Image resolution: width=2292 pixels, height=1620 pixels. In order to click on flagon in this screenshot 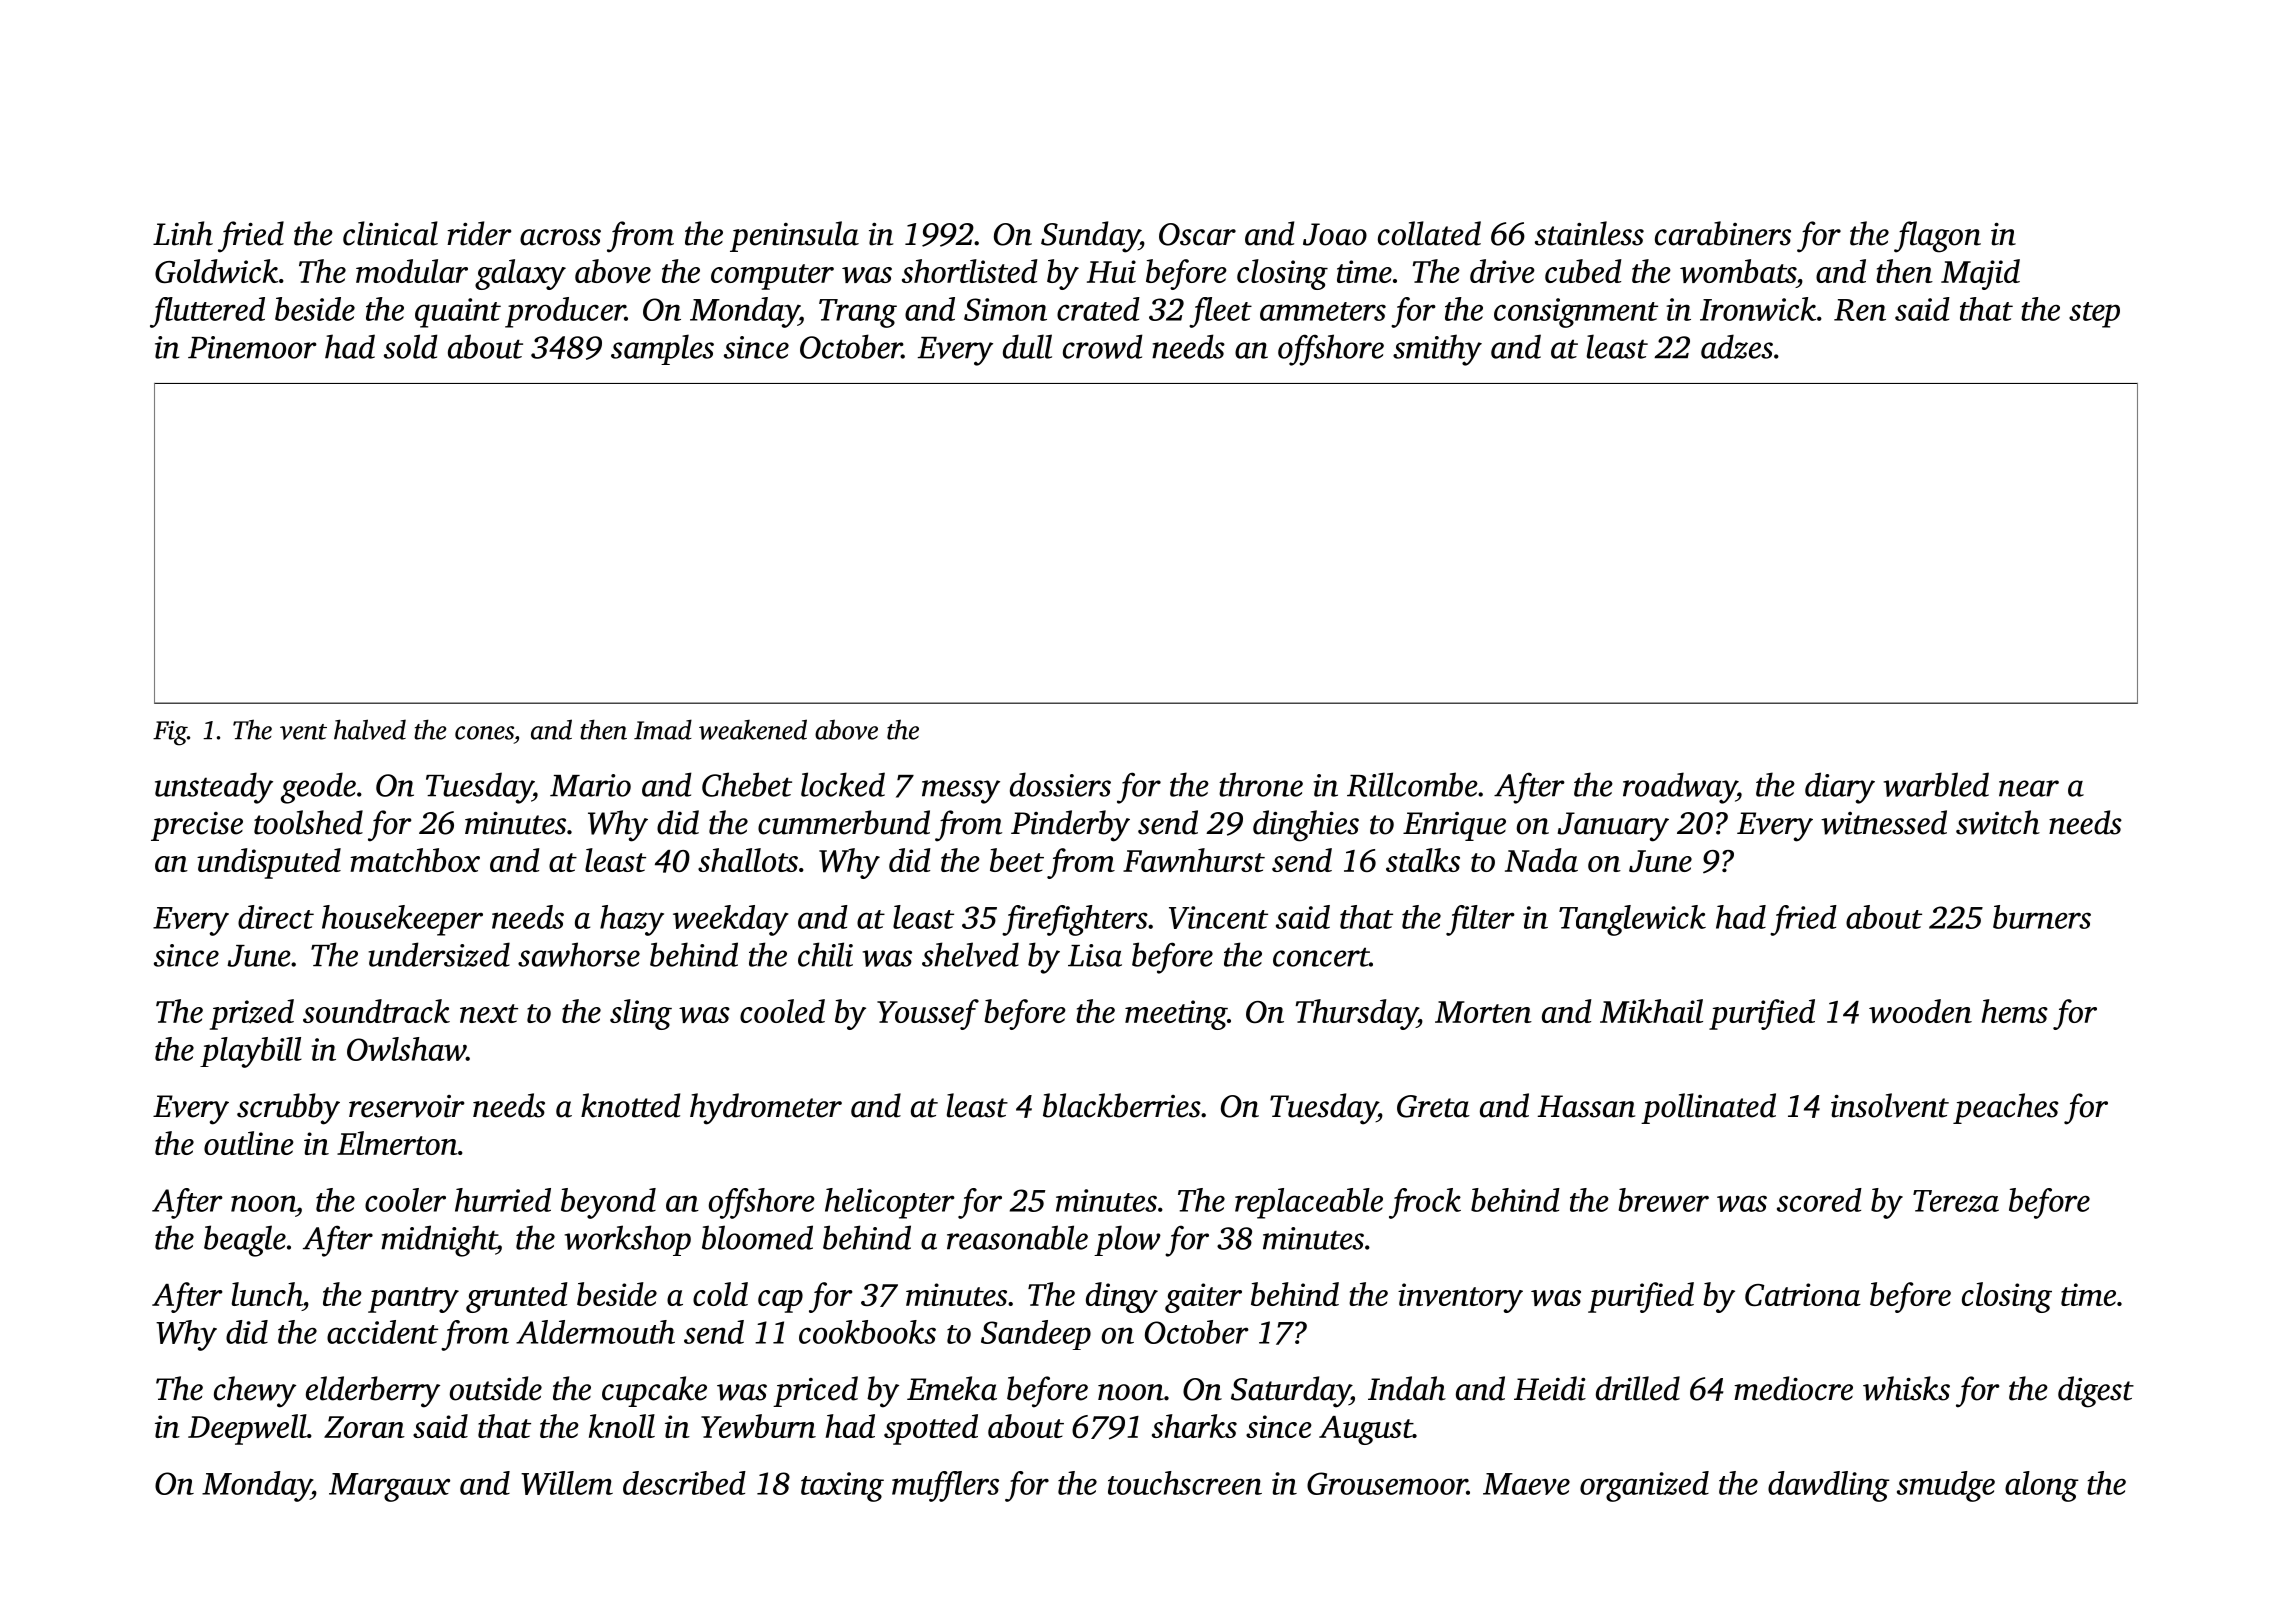, I will do `click(1937, 237)`.
